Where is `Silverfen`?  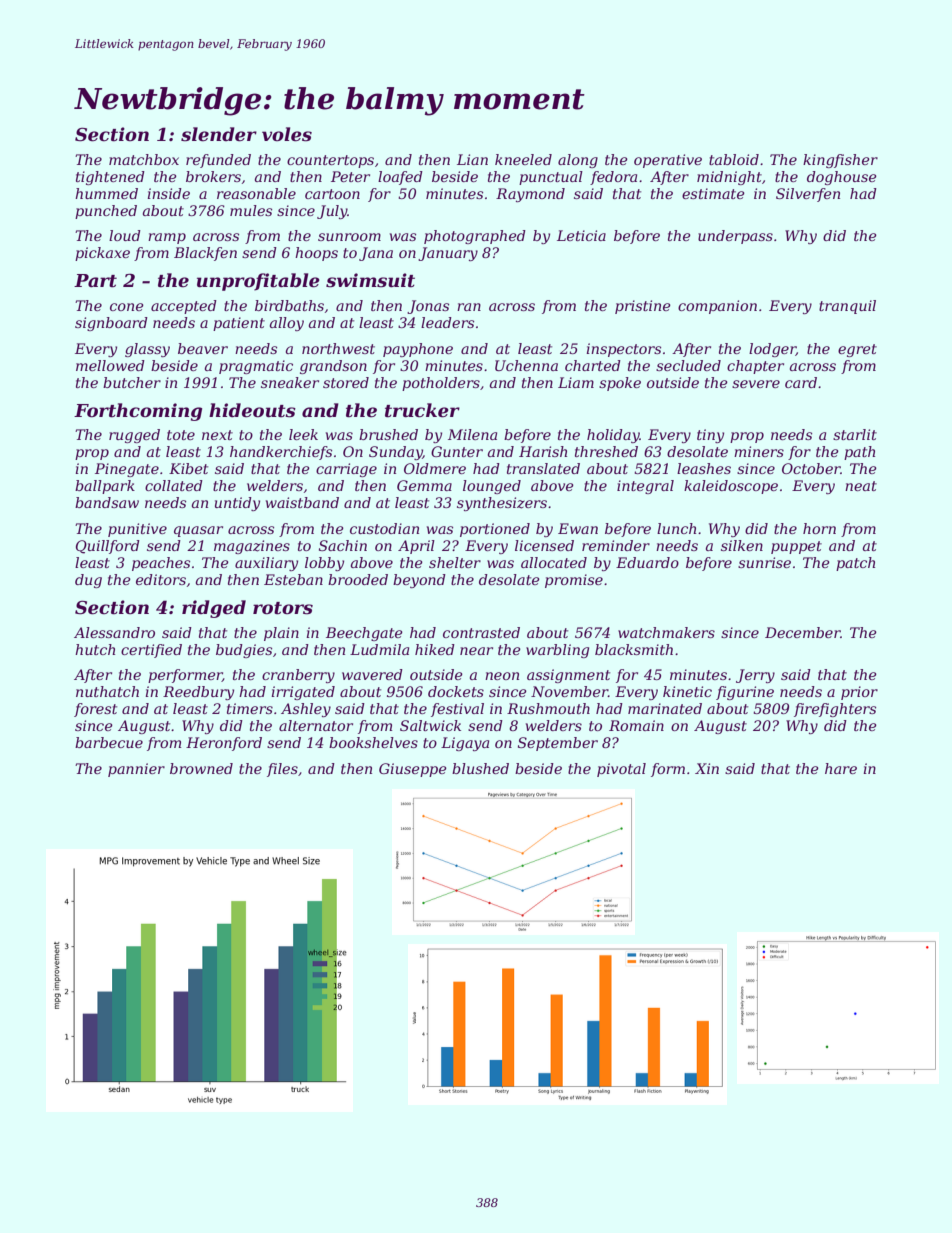
Silverfen is located at coordinates (808, 195).
